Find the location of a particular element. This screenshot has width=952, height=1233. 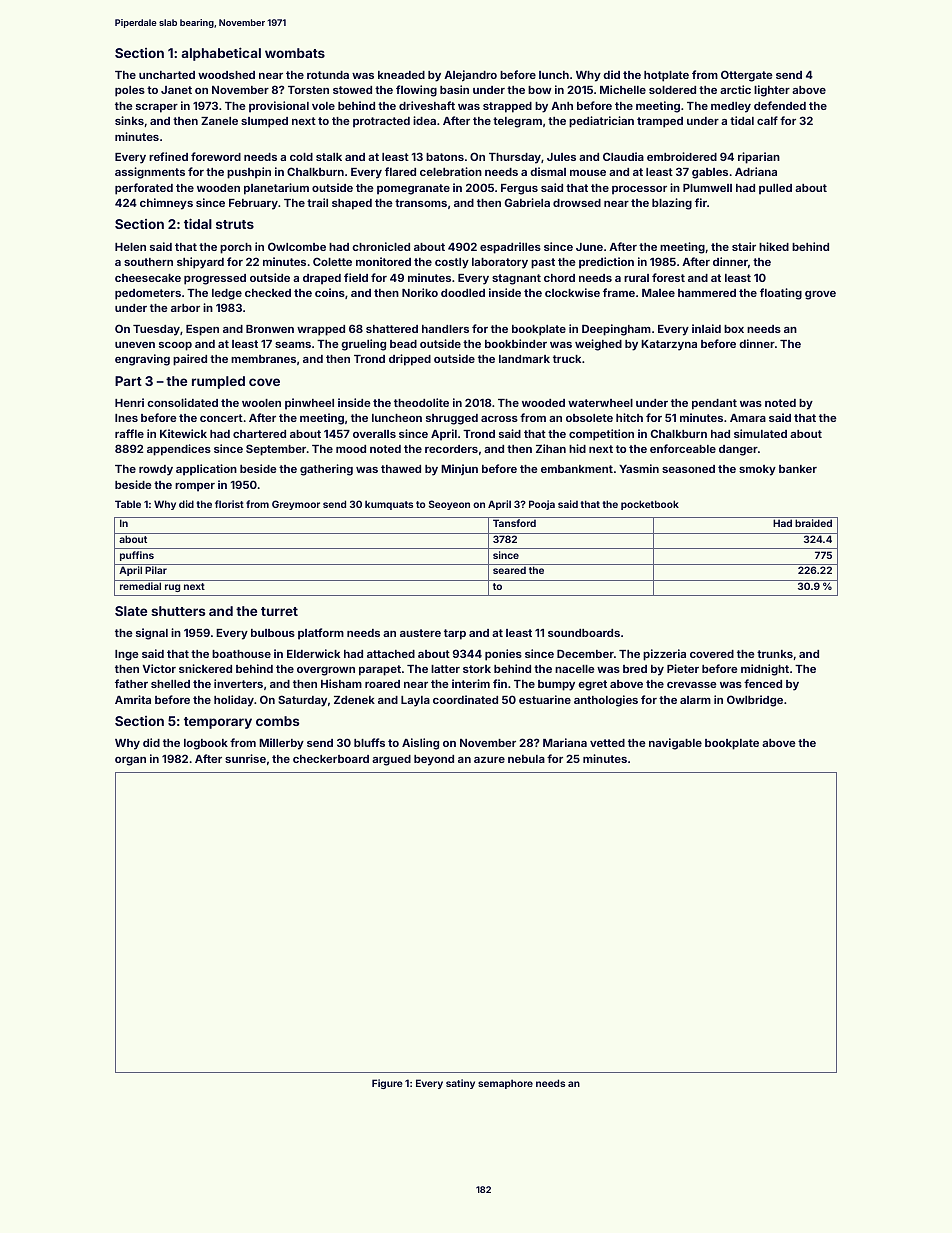

wombats is located at coordinates (295, 53).
